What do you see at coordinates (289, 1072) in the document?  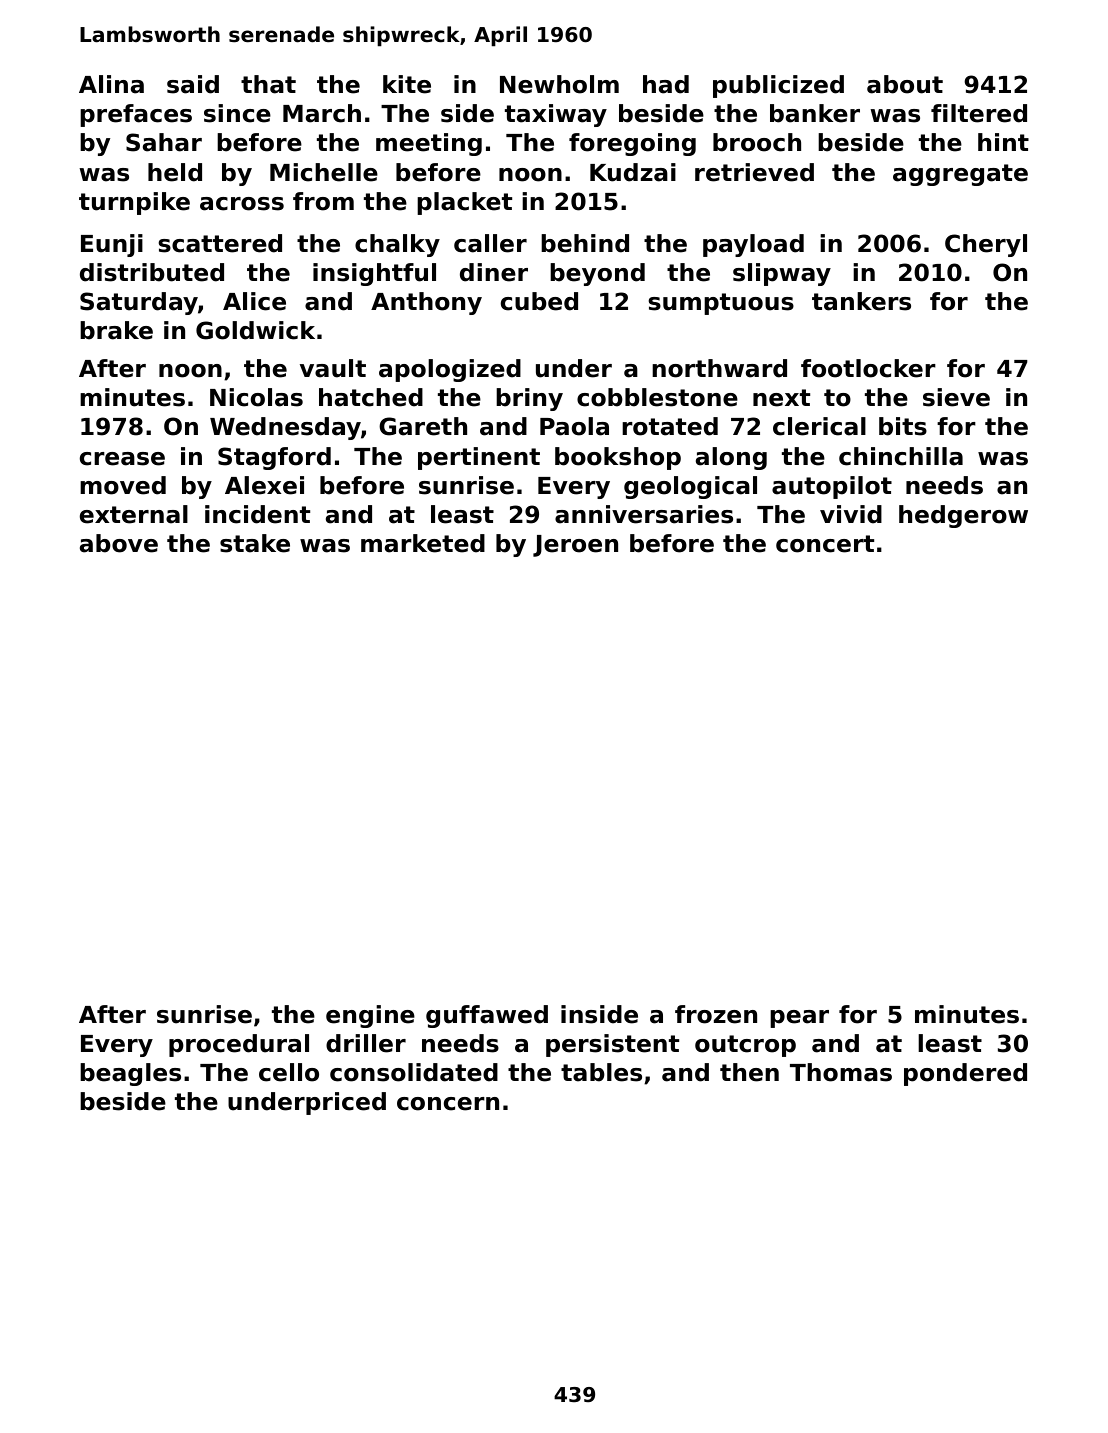 I see `cello` at bounding box center [289, 1072].
